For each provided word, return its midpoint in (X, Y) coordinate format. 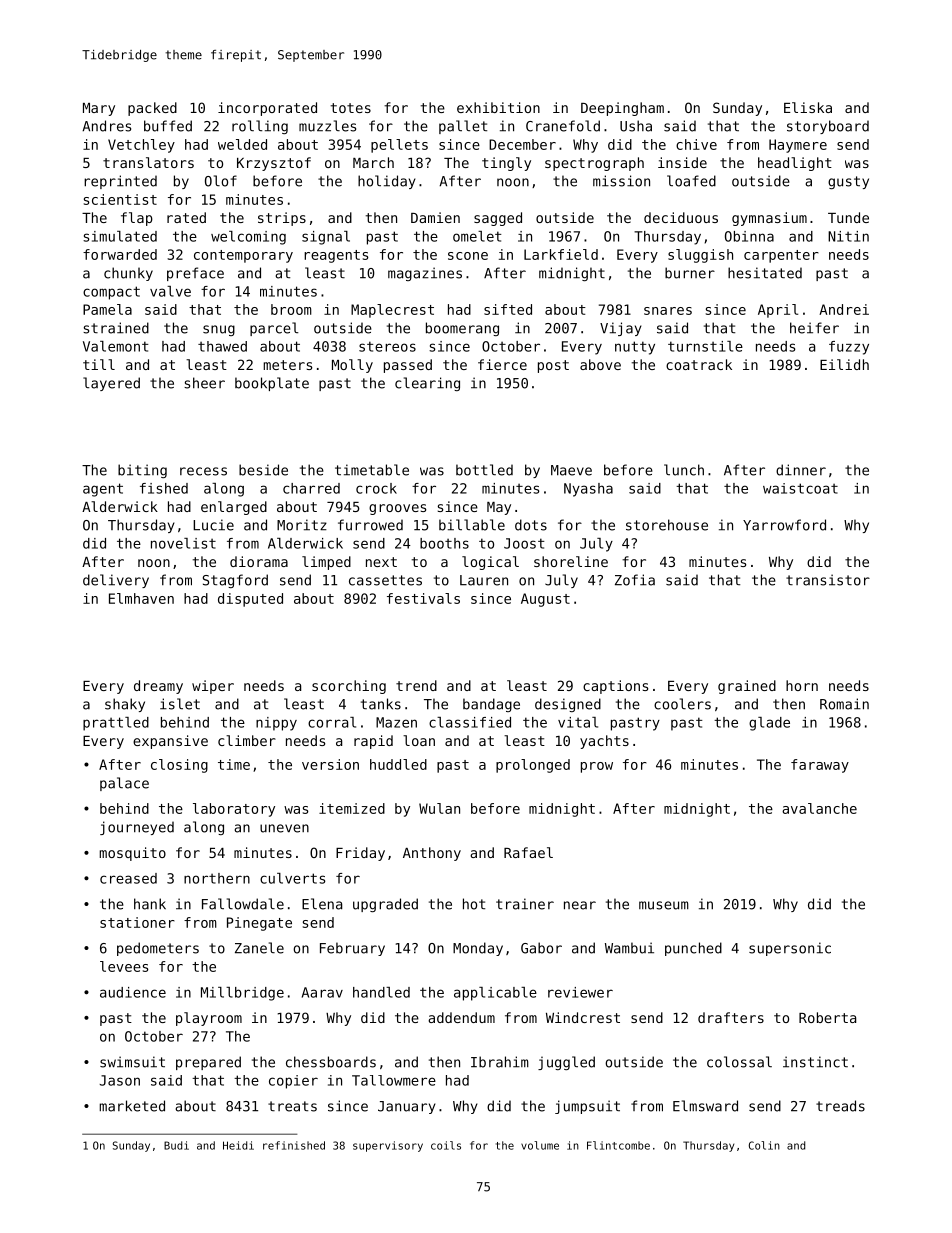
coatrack (699, 364)
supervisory (388, 1146)
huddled (398, 764)
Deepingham (622, 109)
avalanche (819, 808)
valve (170, 291)
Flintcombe (618, 1145)
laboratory (234, 810)
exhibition (498, 107)
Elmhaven (141, 598)
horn (802, 685)
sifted (508, 309)
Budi (176, 1145)
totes (351, 108)
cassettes (385, 580)
